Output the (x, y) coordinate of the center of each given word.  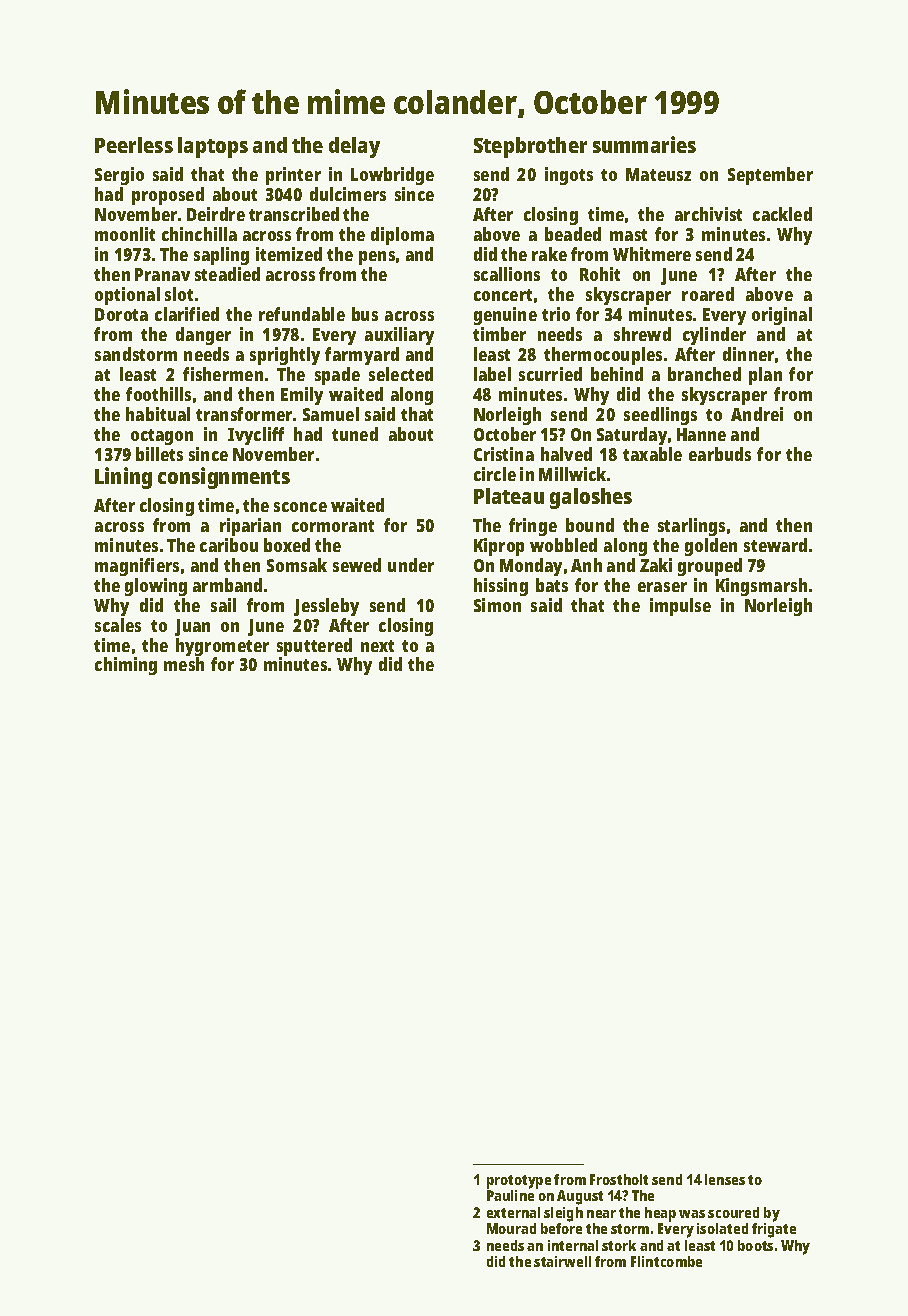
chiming (126, 666)
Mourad (511, 1228)
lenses (725, 1179)
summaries (644, 144)
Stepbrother (530, 147)
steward (775, 545)
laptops (213, 147)
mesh (184, 664)
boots (755, 1245)
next (377, 646)
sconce (300, 507)
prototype (519, 1182)
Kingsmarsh (761, 587)
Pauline (510, 1195)
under (411, 565)
